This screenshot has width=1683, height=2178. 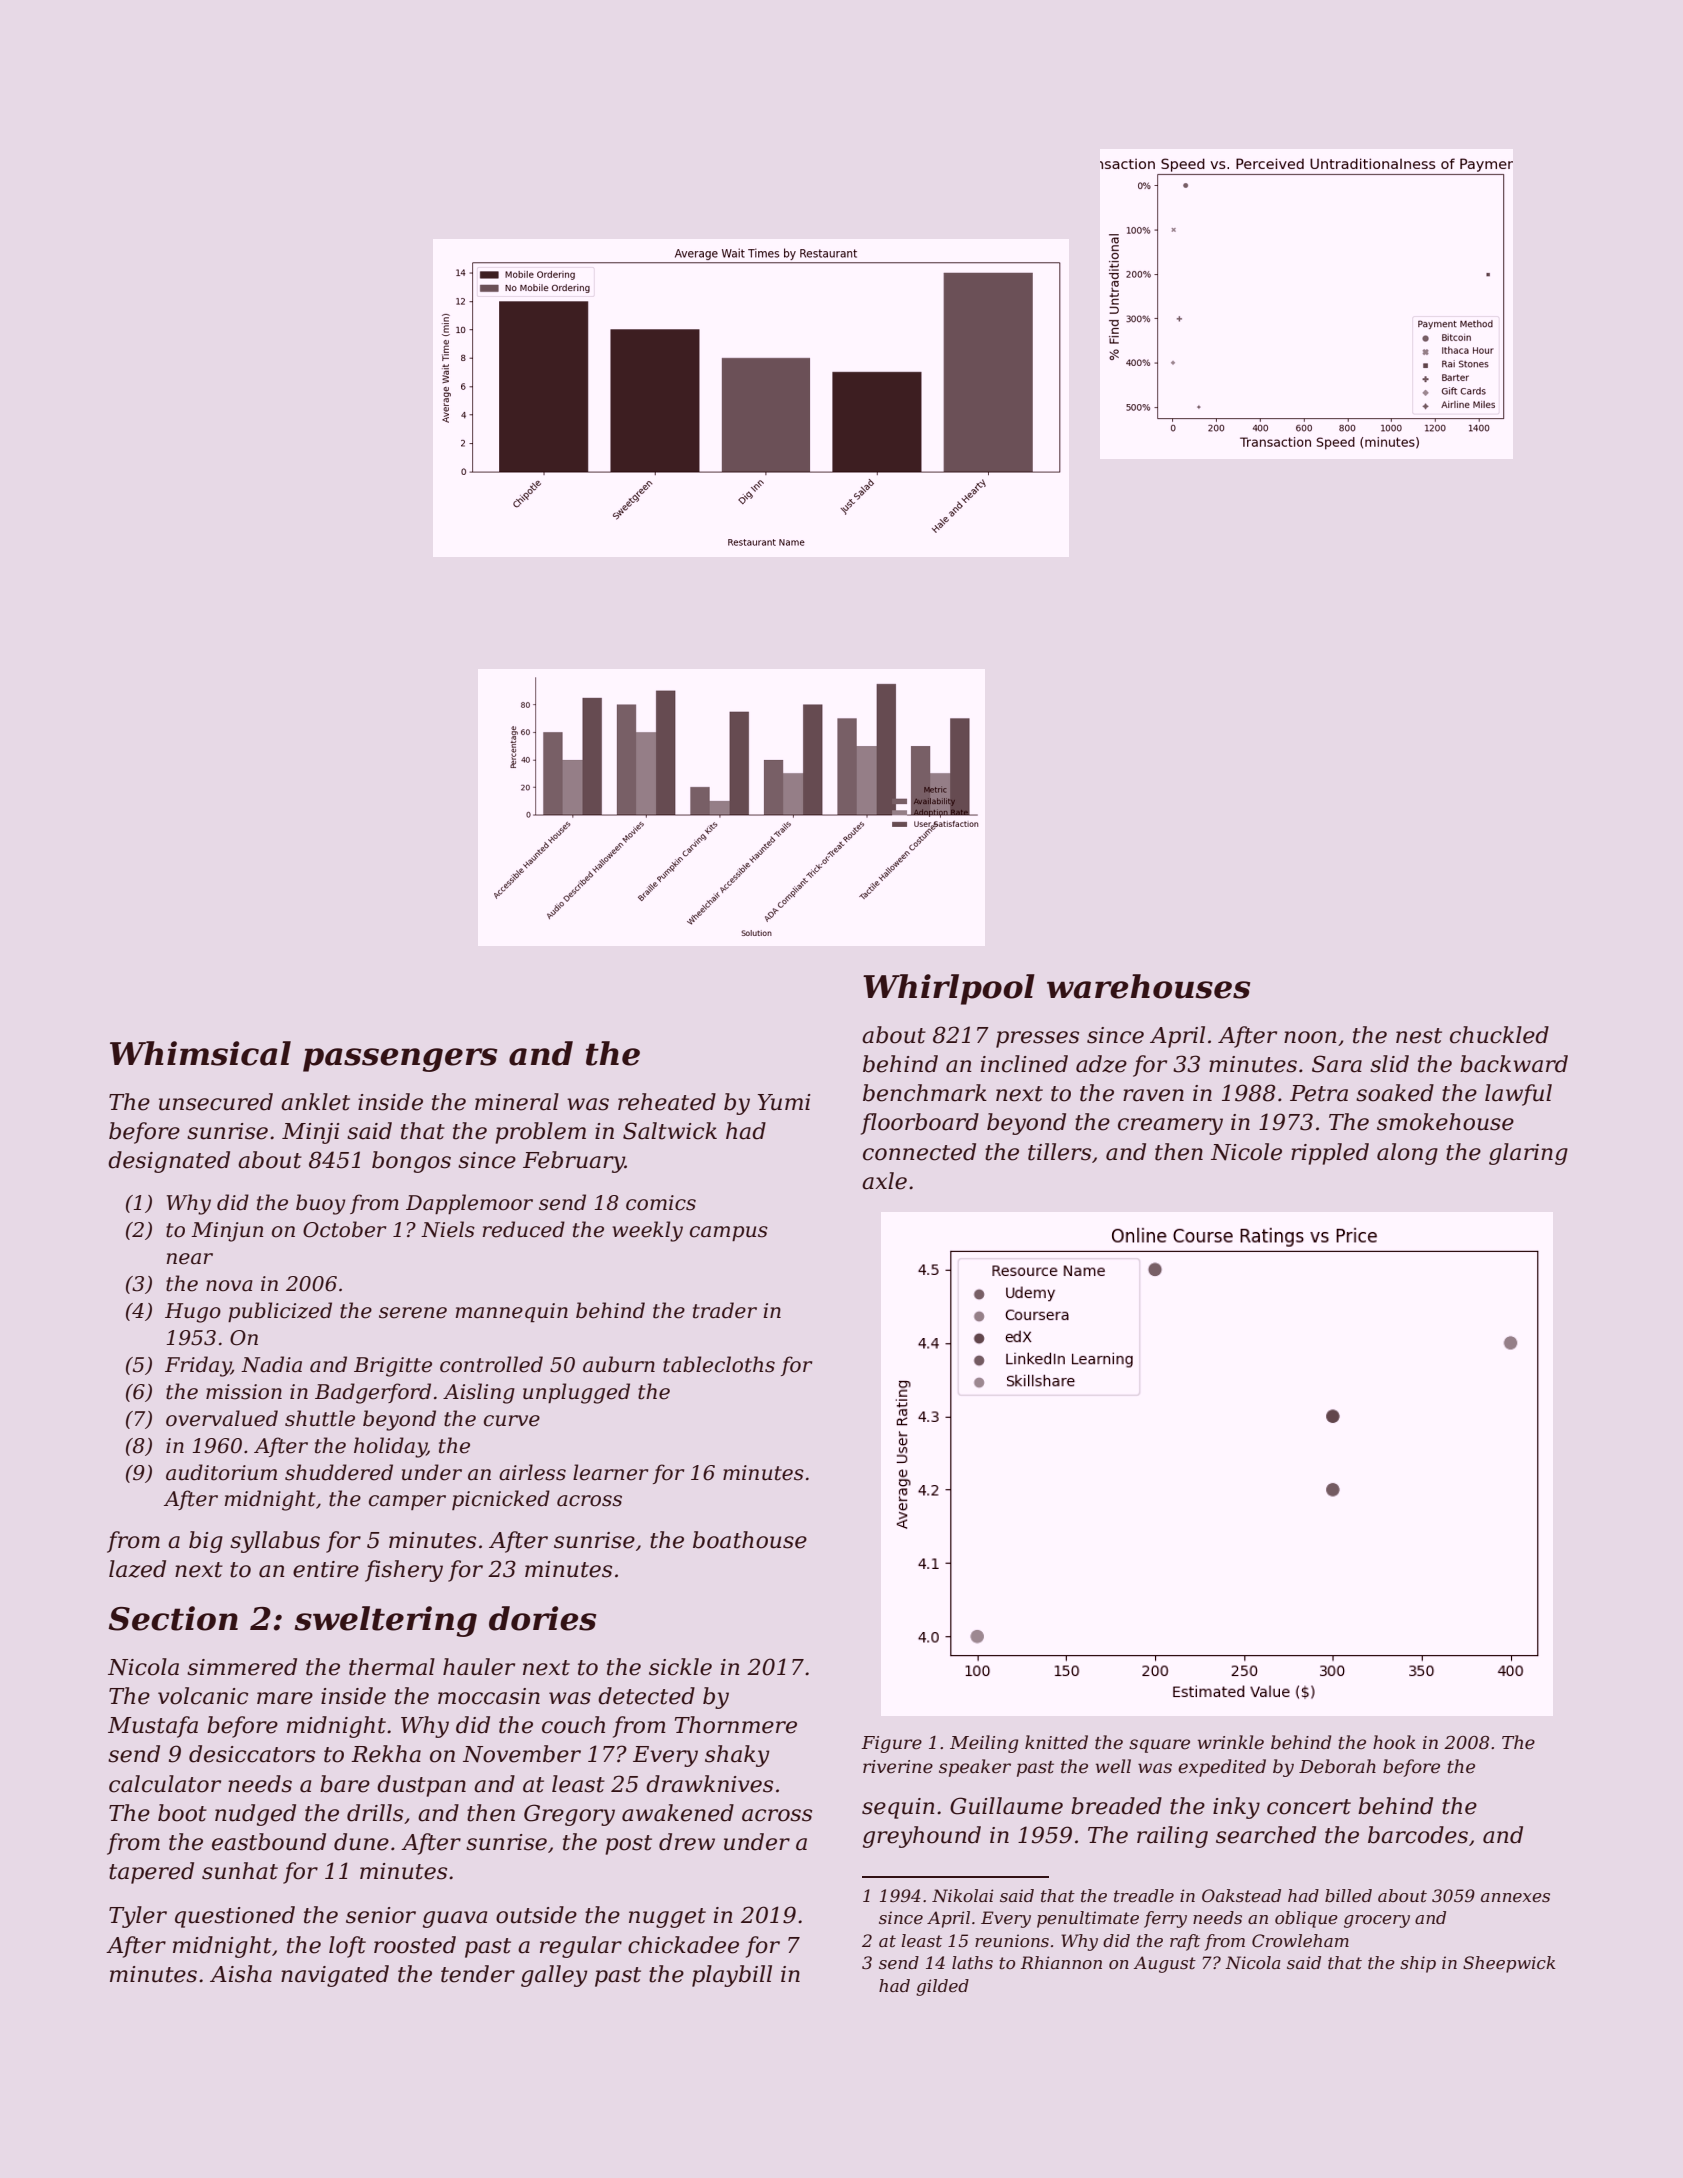 What do you see at coordinates (667, 1918) in the screenshot?
I see `nugget` at bounding box center [667, 1918].
